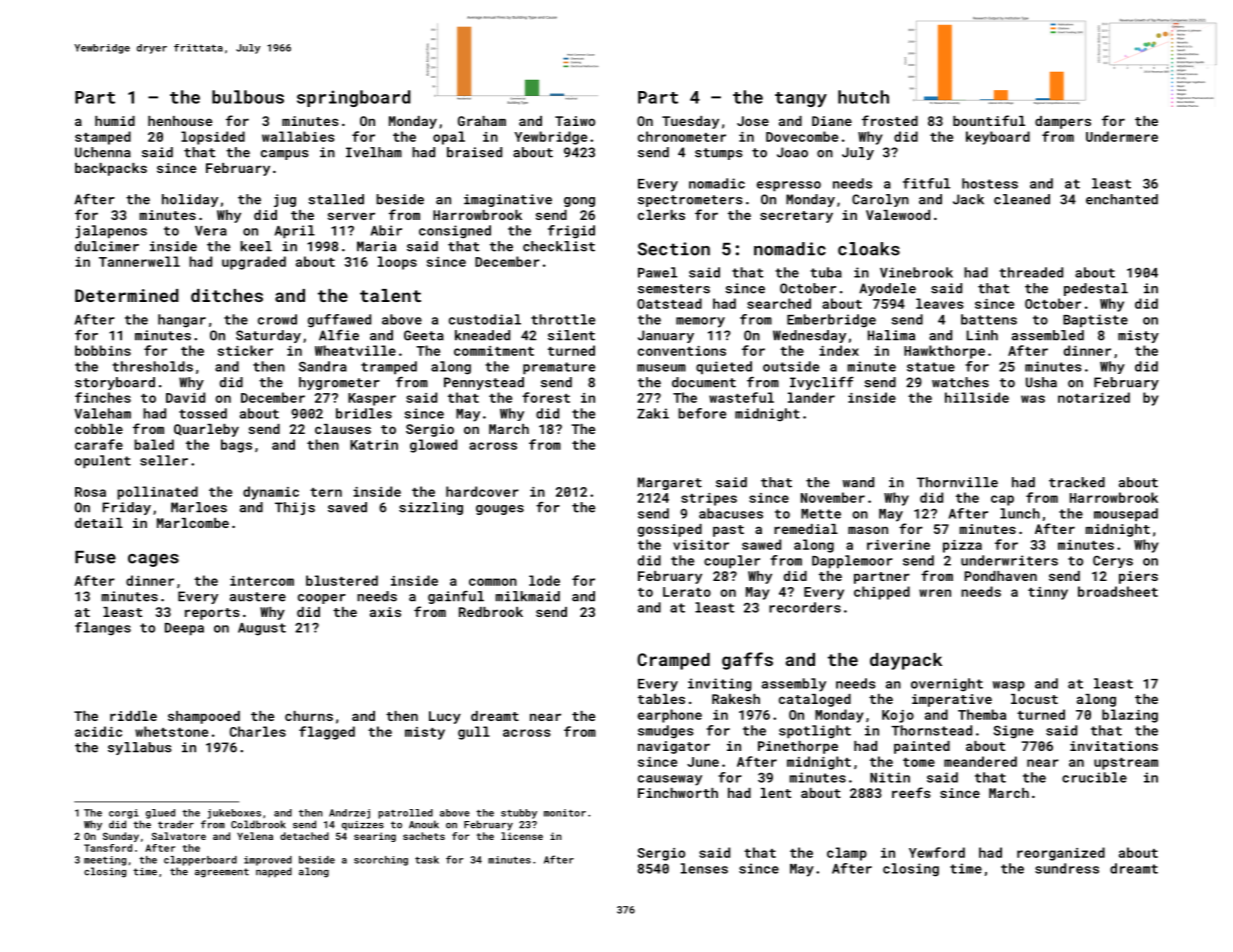  What do you see at coordinates (741, 397) in the screenshot?
I see `wasteful` at bounding box center [741, 397].
